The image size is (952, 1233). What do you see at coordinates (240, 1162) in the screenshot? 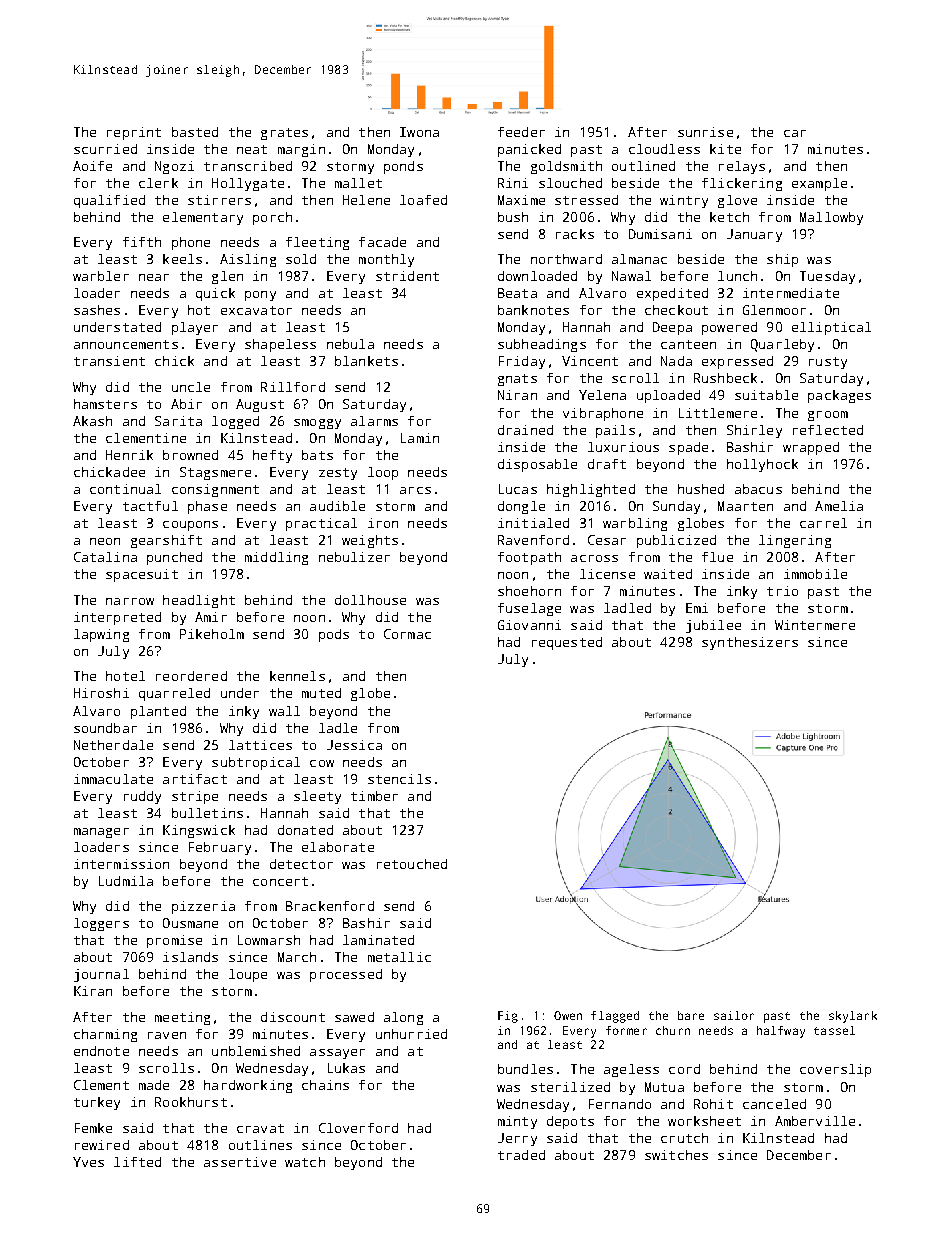
I see `assertive` at bounding box center [240, 1162].
